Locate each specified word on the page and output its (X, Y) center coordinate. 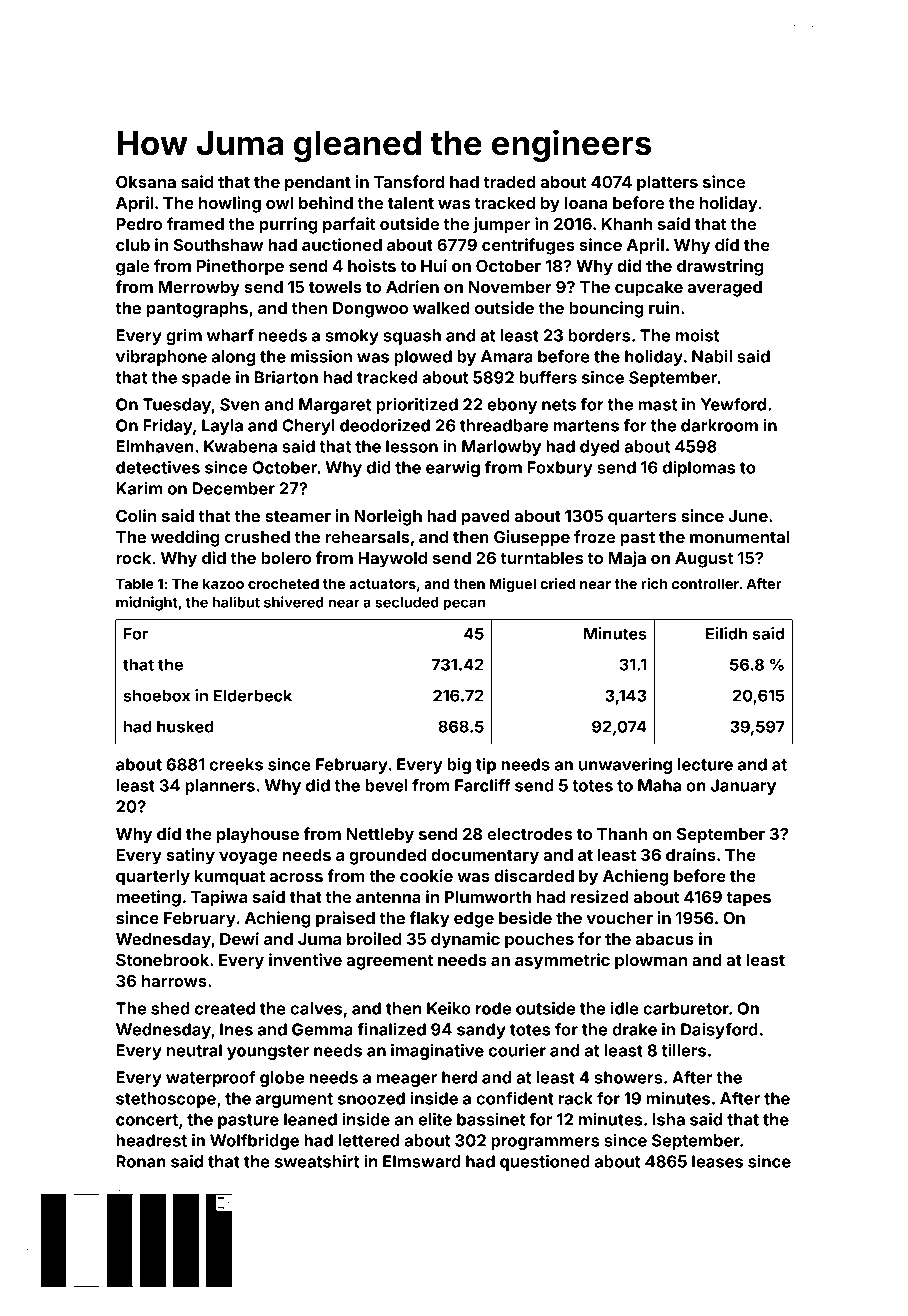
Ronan (141, 1161)
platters (667, 184)
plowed (423, 358)
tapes (748, 899)
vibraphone (161, 358)
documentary (485, 857)
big (459, 766)
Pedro (139, 224)
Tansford (409, 181)
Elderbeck (253, 695)
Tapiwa (219, 898)
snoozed (371, 1098)
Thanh (622, 834)
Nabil (712, 356)
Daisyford (719, 1031)
